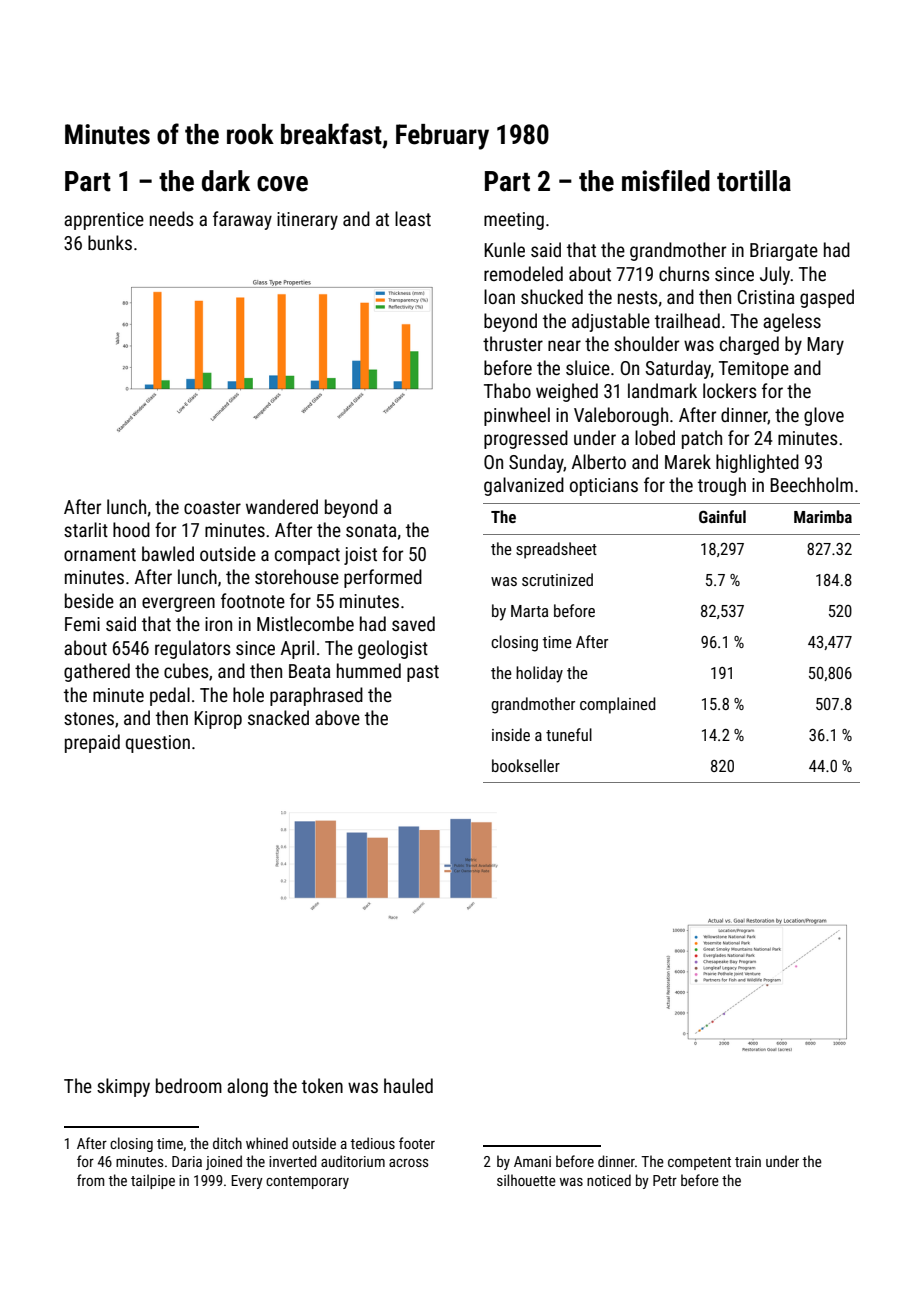  What do you see at coordinates (684, 273) in the screenshot?
I see `churns` at bounding box center [684, 273].
